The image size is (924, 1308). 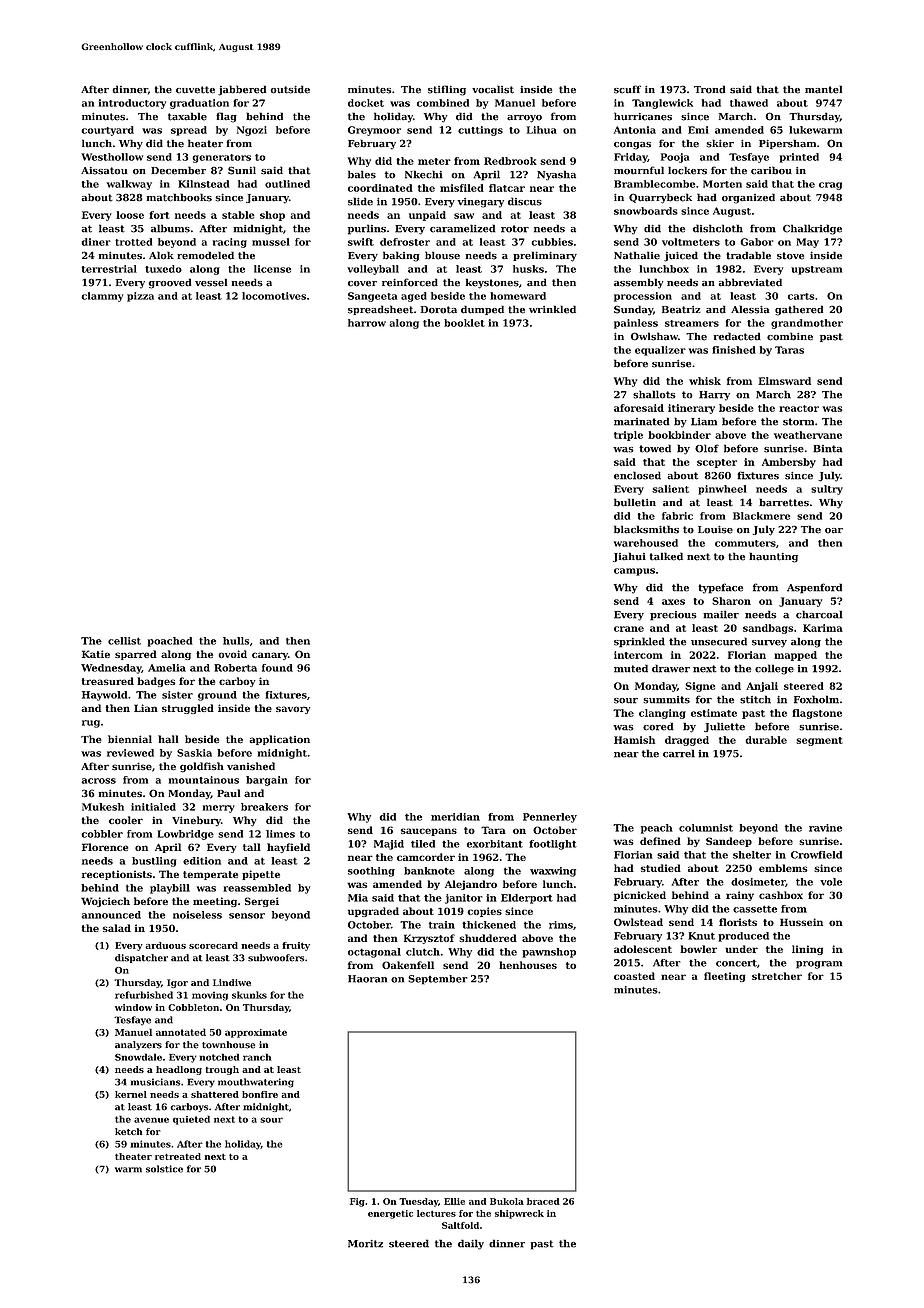 I want to click on mantel, so click(x=823, y=89).
